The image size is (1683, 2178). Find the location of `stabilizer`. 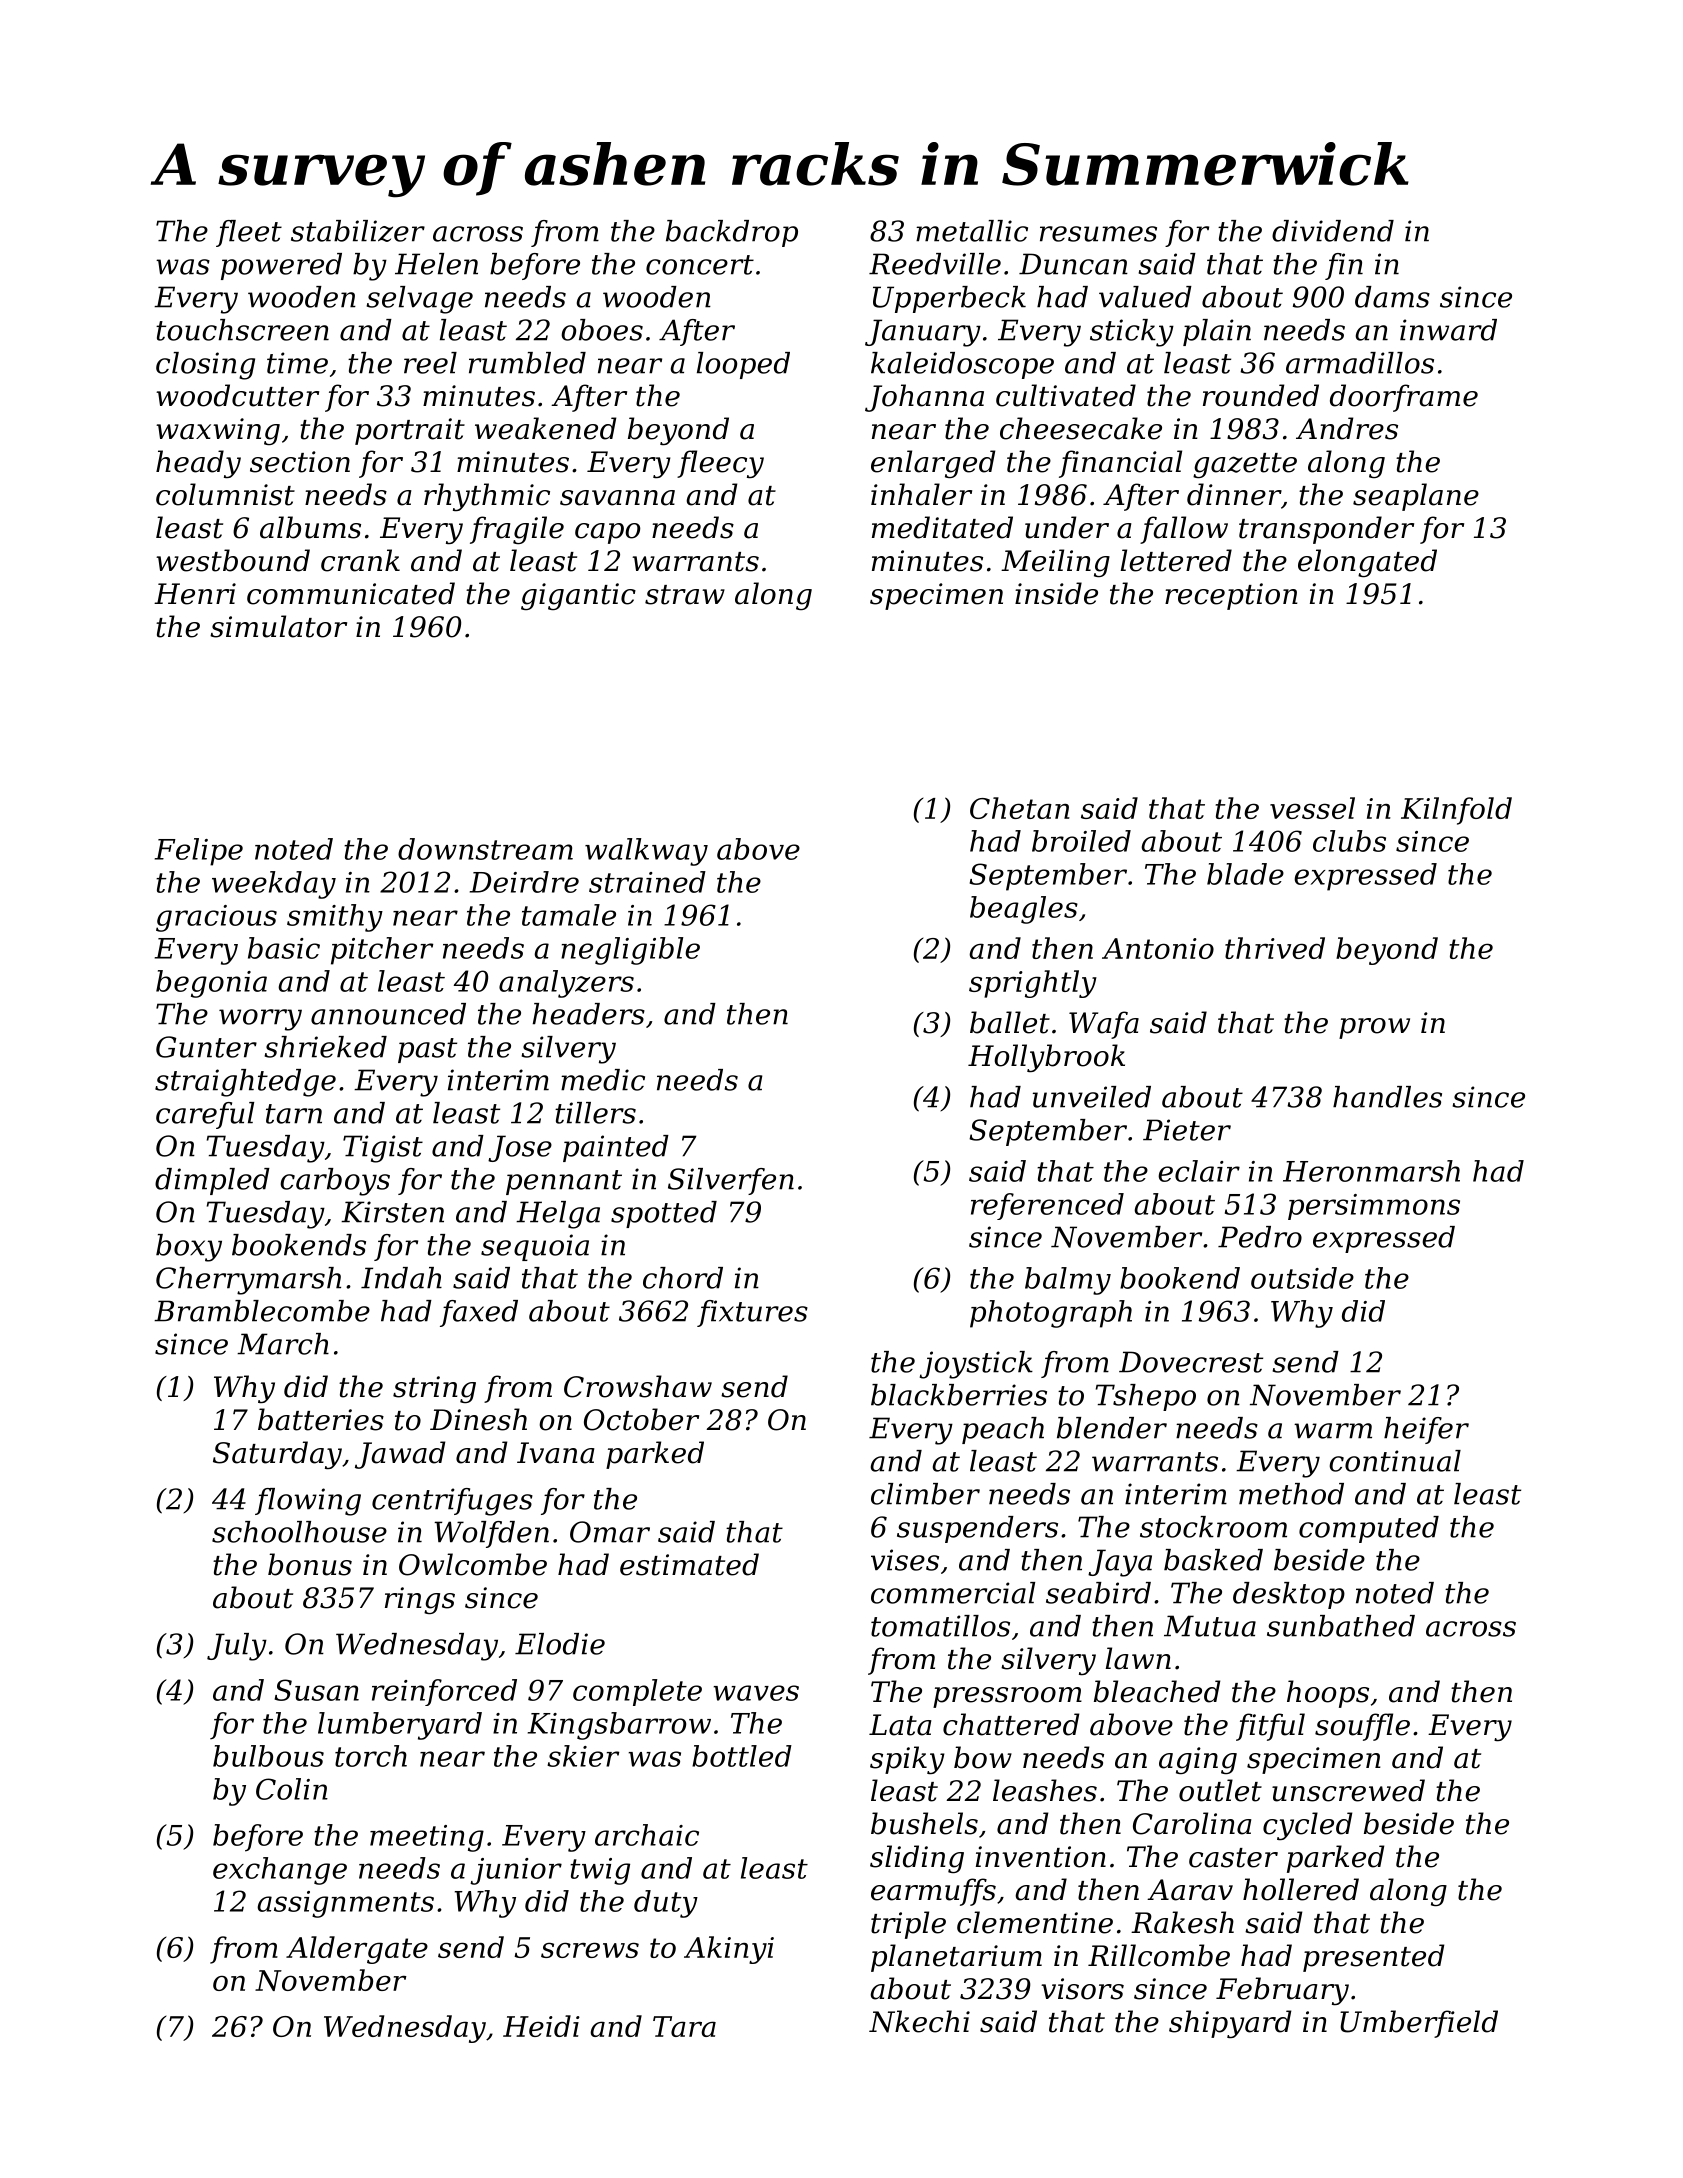

stabilizer is located at coordinates (358, 231).
